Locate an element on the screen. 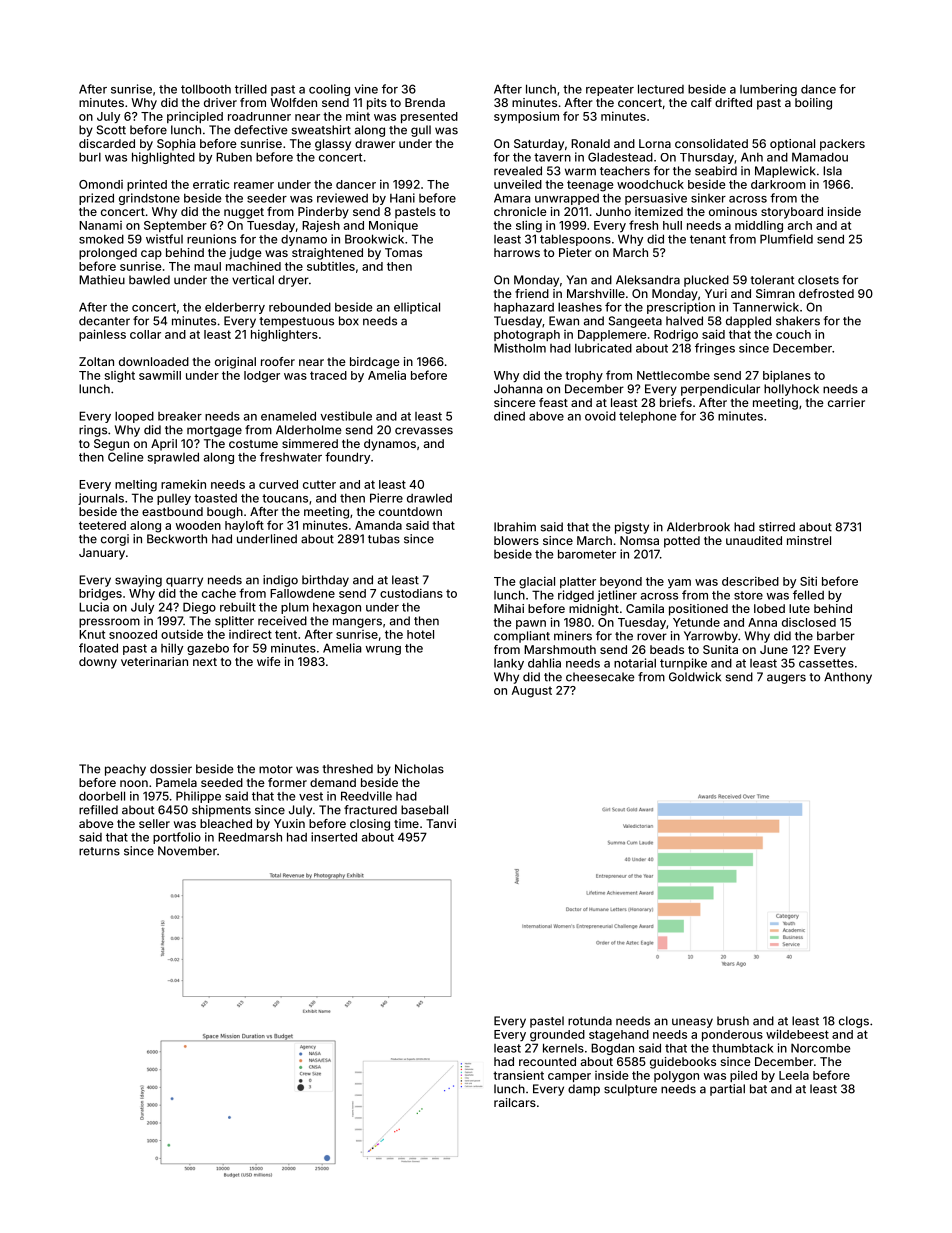 This screenshot has width=952, height=1233. Tanvi is located at coordinates (441, 823).
